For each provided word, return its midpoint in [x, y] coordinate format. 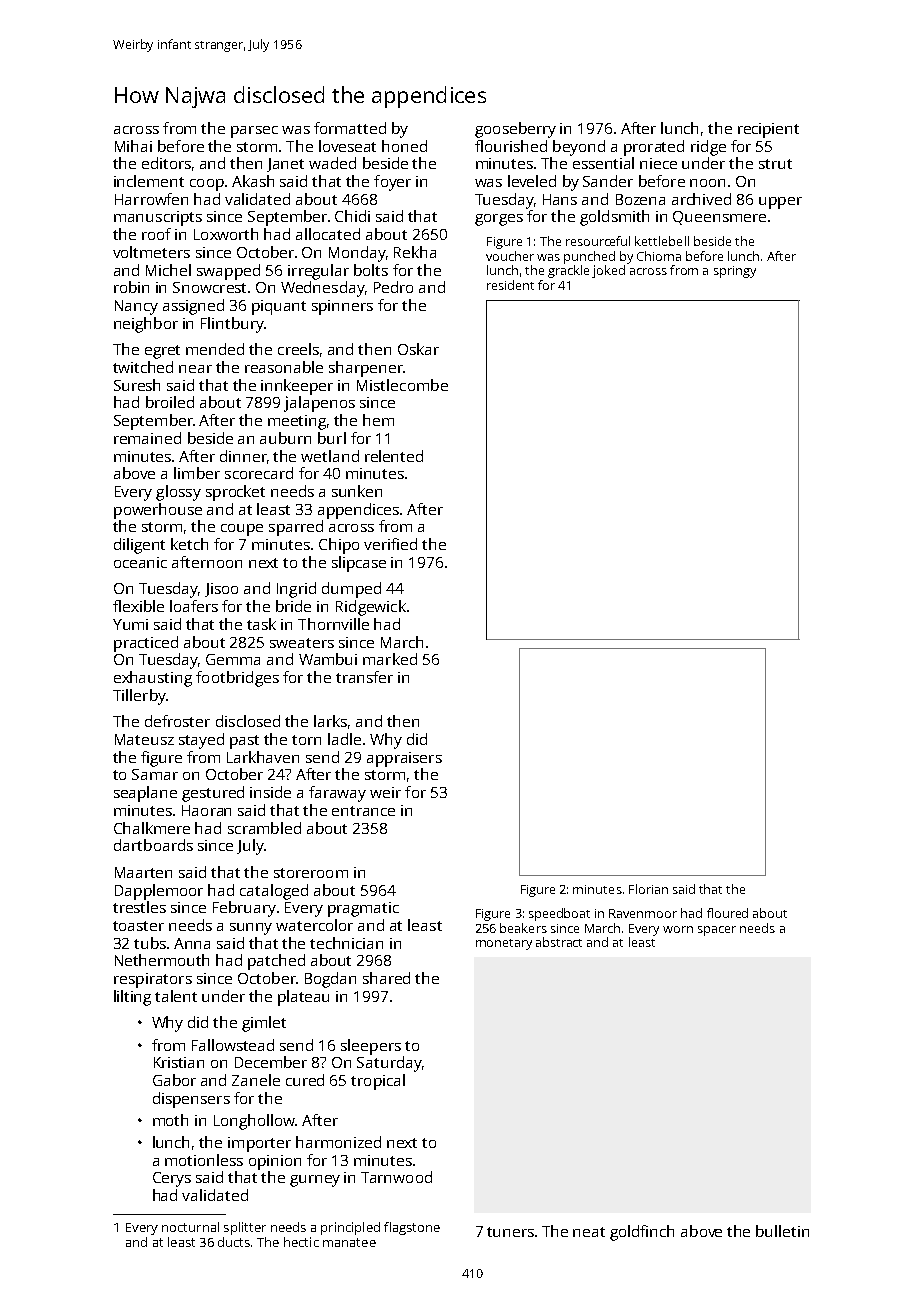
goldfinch [642, 1233]
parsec [254, 132]
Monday [357, 254]
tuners [510, 1232]
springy [735, 272]
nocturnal [190, 1227]
